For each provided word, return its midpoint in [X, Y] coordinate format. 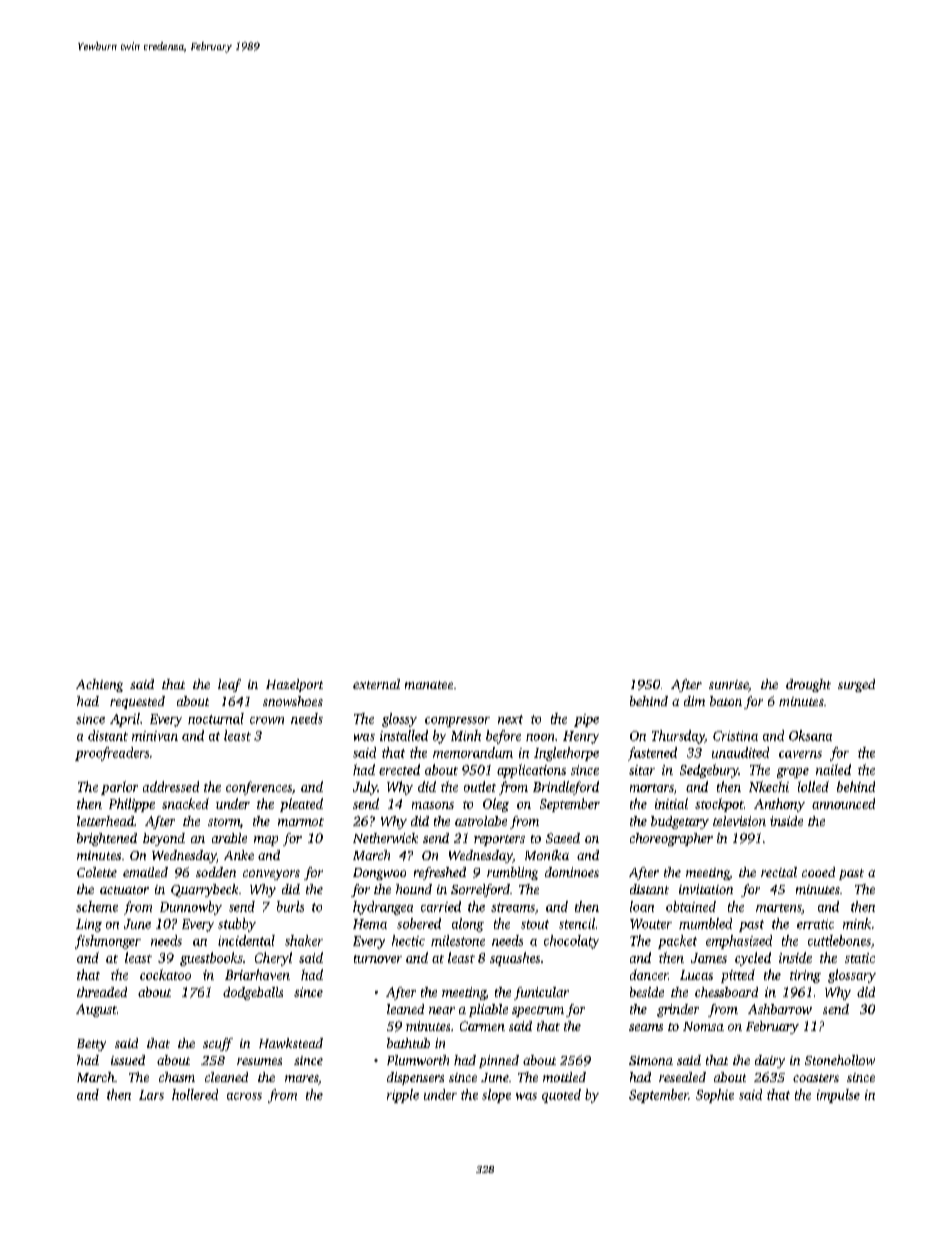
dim [694, 701]
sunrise [729, 686]
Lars [151, 1095]
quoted [561, 1096]
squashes [515, 959]
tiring [805, 976]
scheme [97, 906]
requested [137, 702]
